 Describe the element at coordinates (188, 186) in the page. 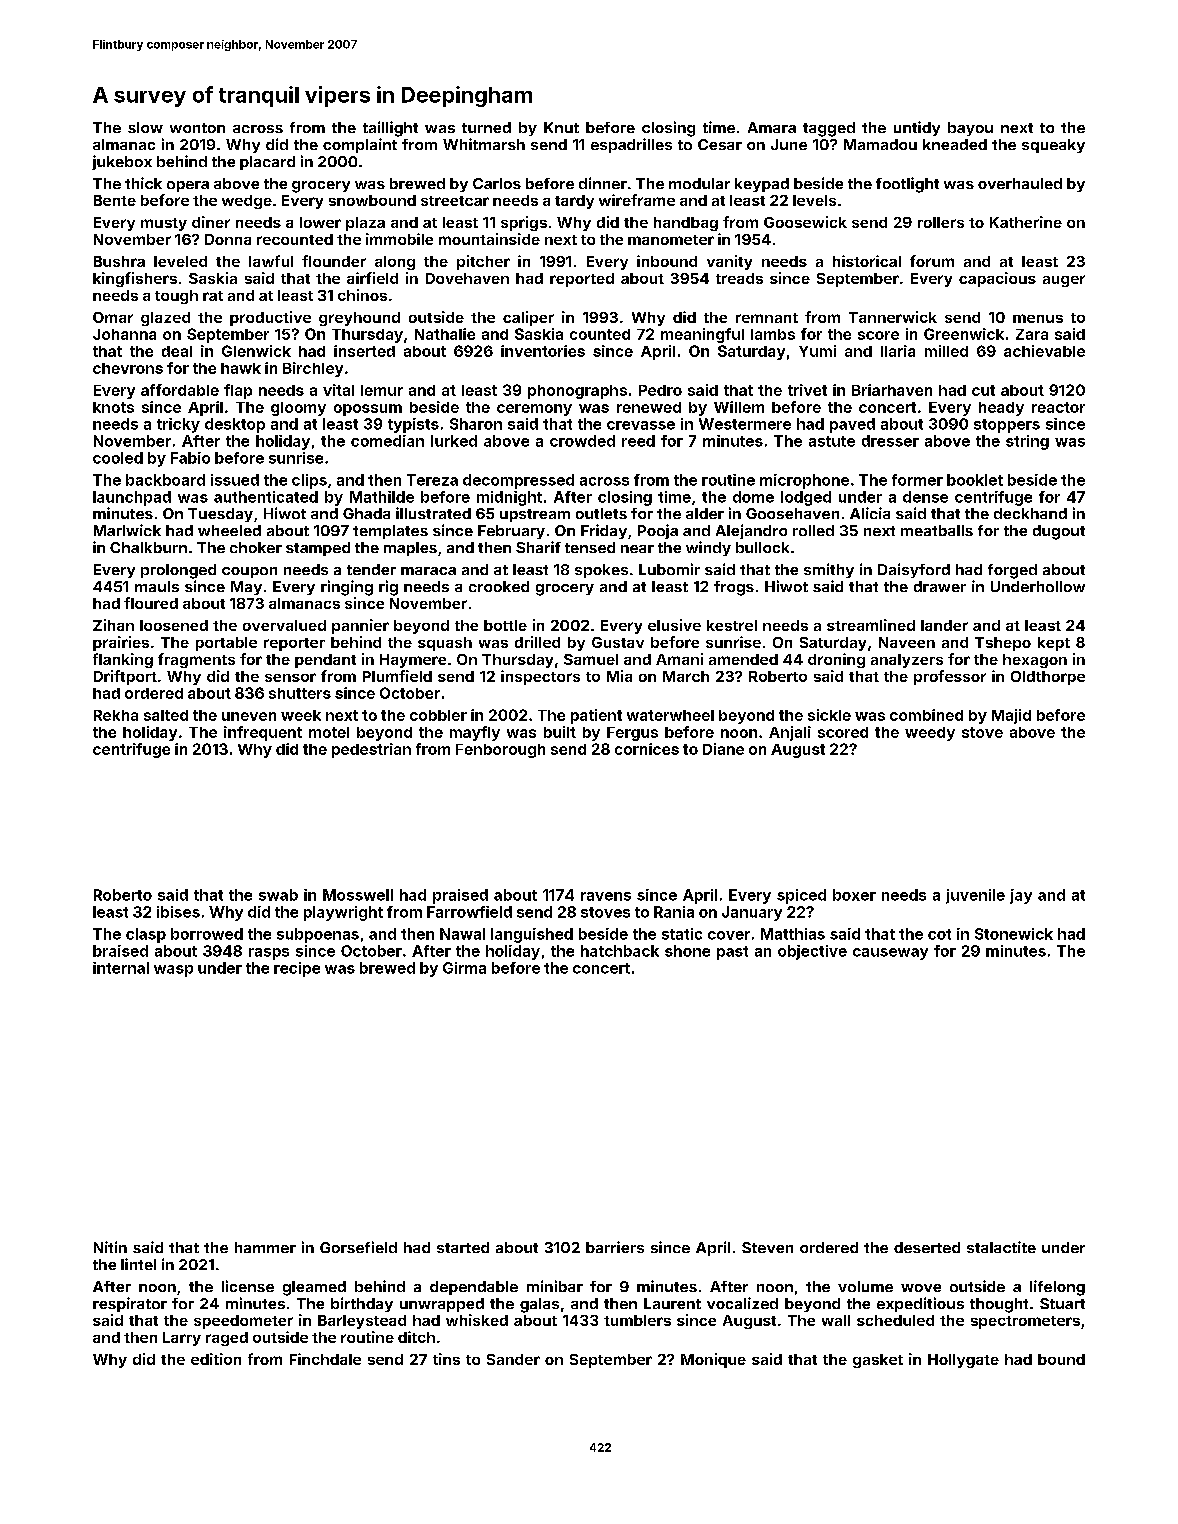

I see `opera` at that location.
